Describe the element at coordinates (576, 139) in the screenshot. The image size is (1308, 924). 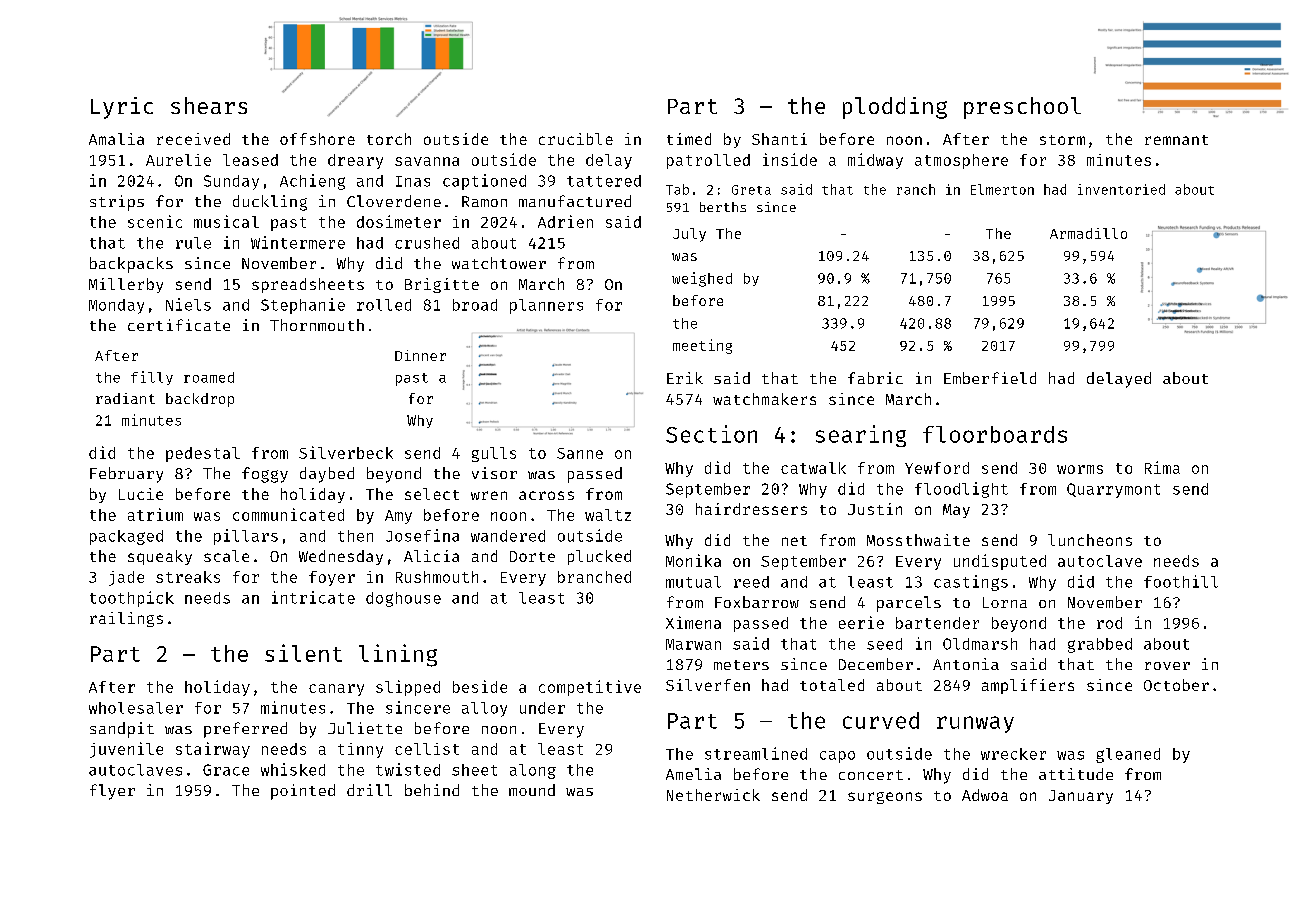
I see `crucible` at that location.
